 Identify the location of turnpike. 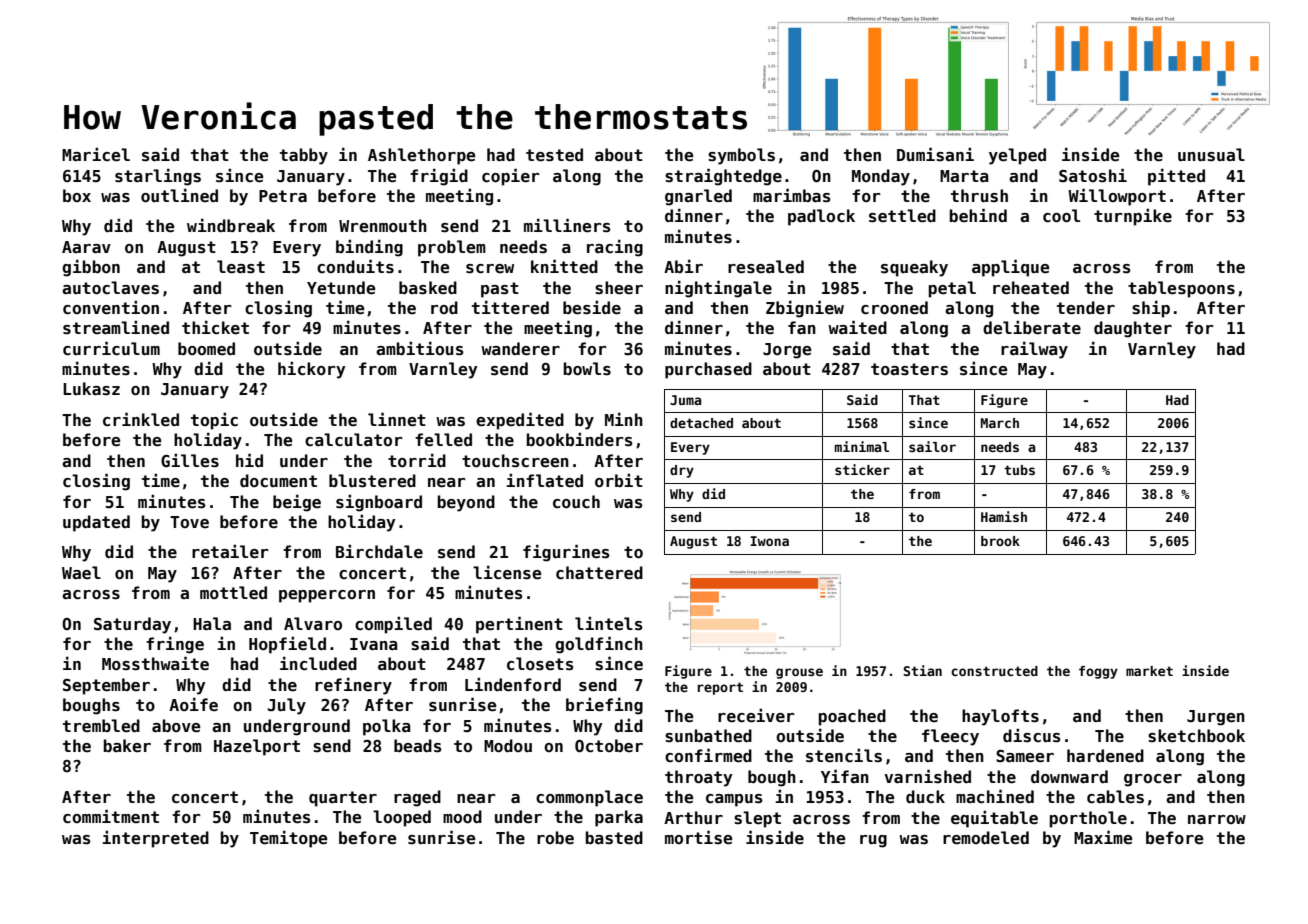
(1133, 217).
